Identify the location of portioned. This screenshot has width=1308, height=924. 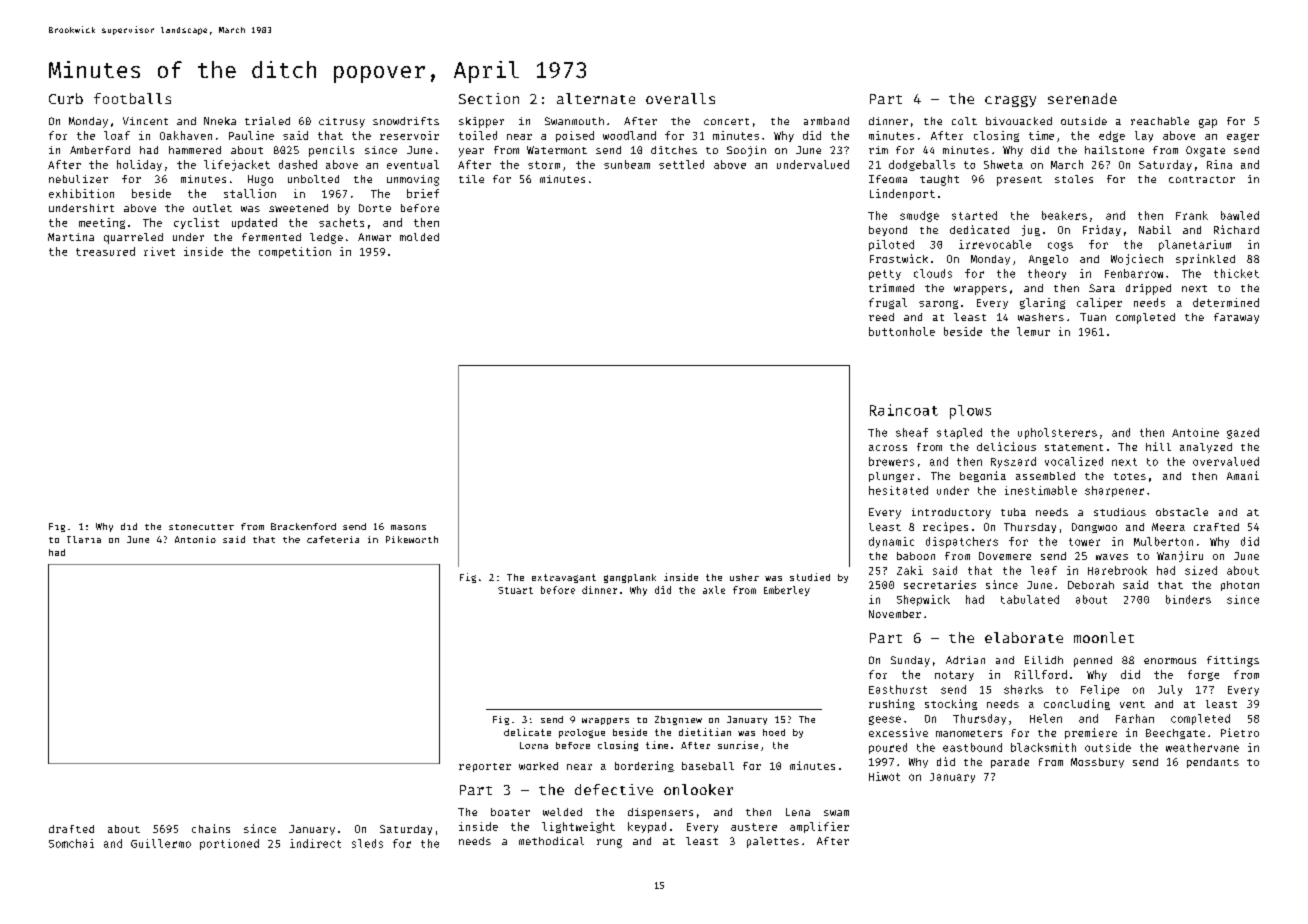
(229, 844).
